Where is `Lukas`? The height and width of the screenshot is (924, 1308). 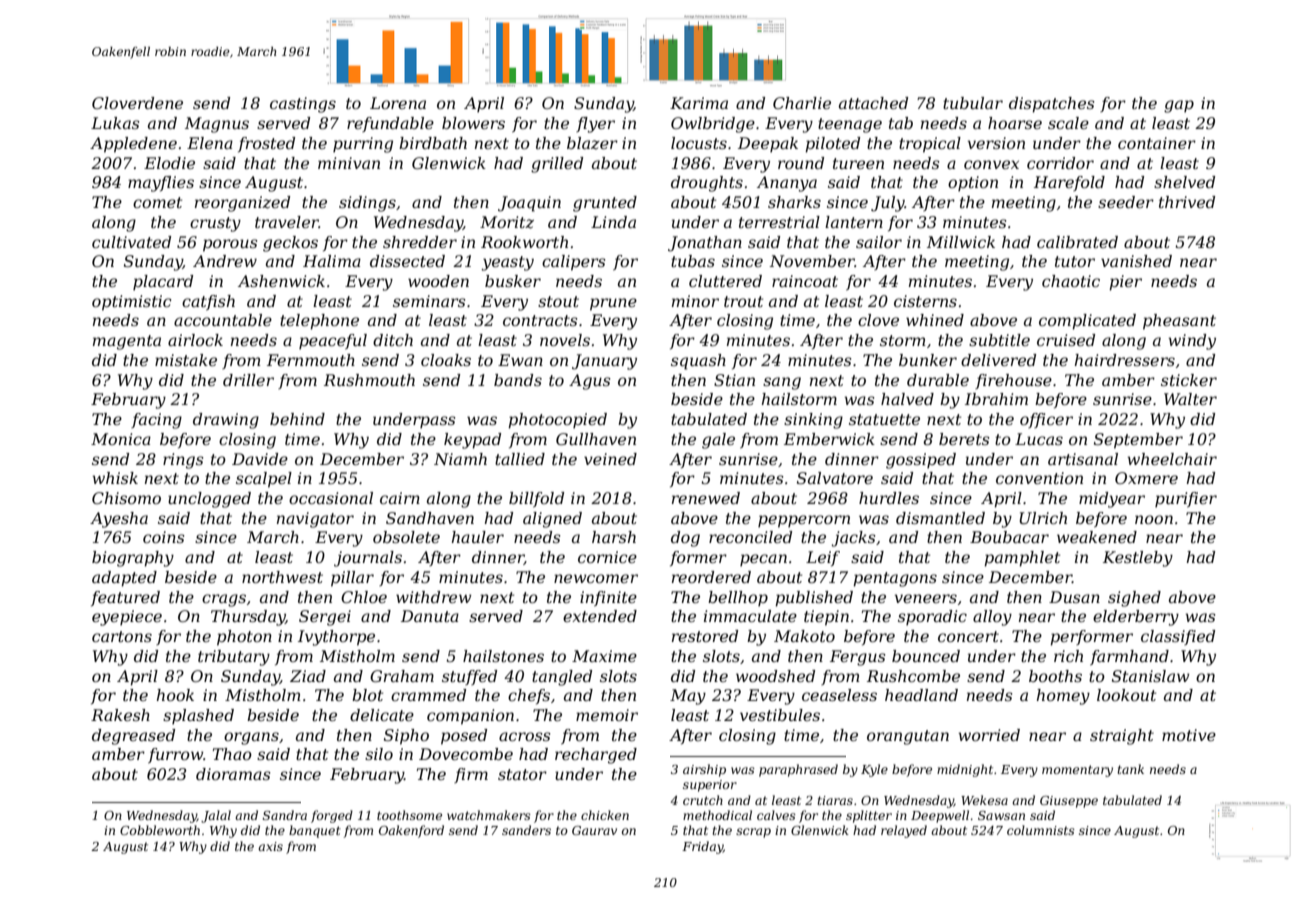
Lukas is located at coordinates (115, 123).
